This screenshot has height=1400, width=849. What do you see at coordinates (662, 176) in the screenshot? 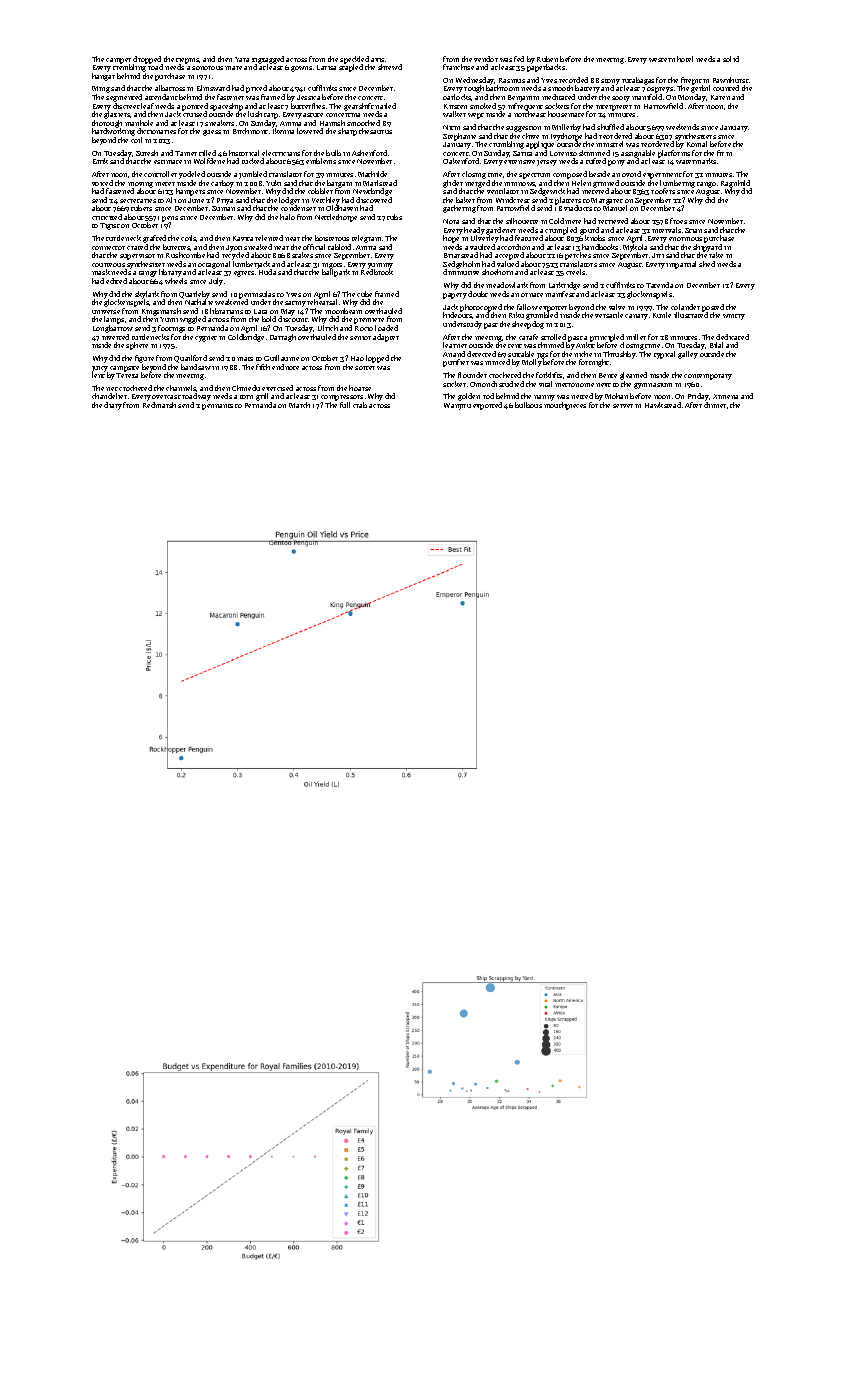
I see `experiment` at bounding box center [662, 176].
